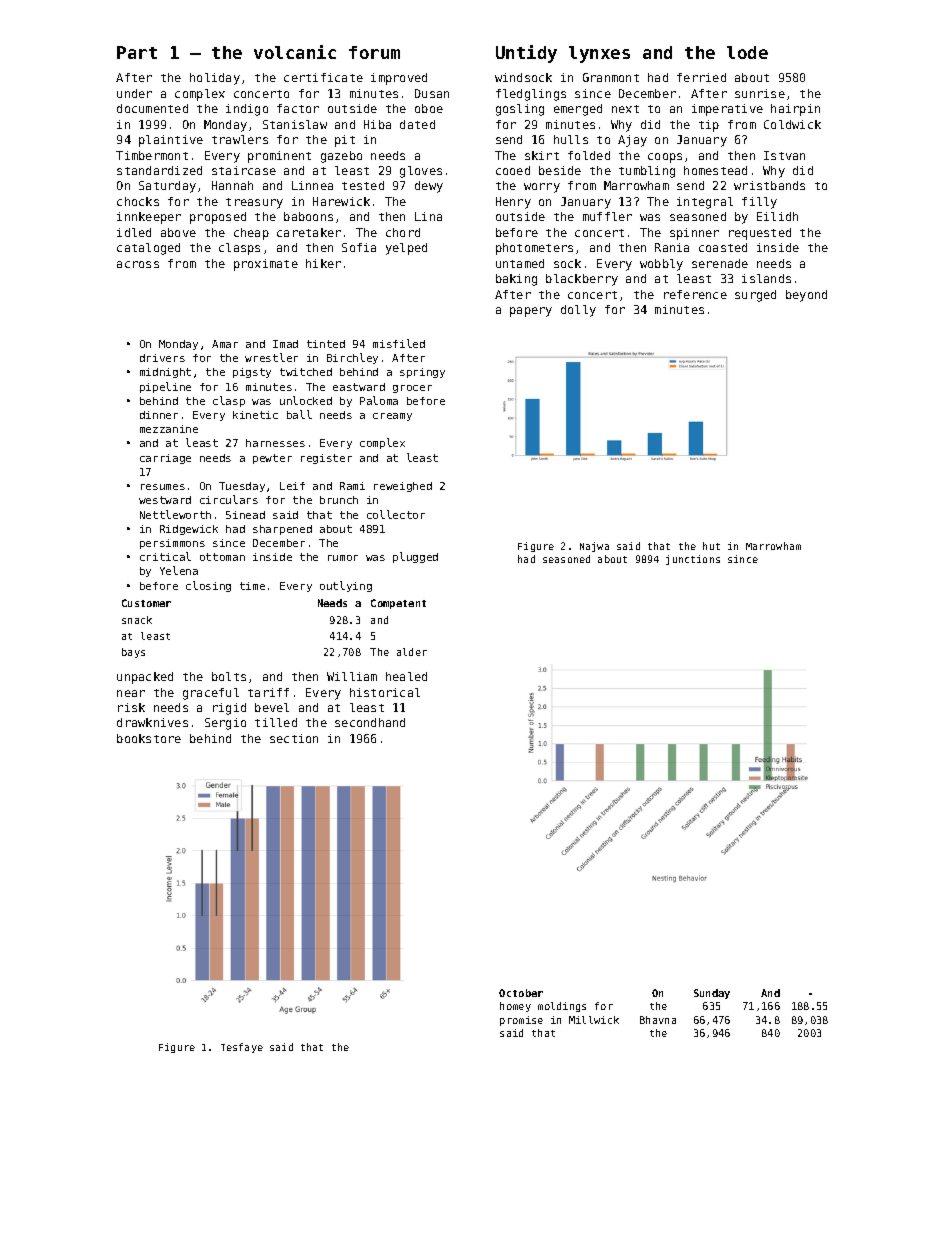  What do you see at coordinates (520, 263) in the page?
I see `untamed` at bounding box center [520, 263].
